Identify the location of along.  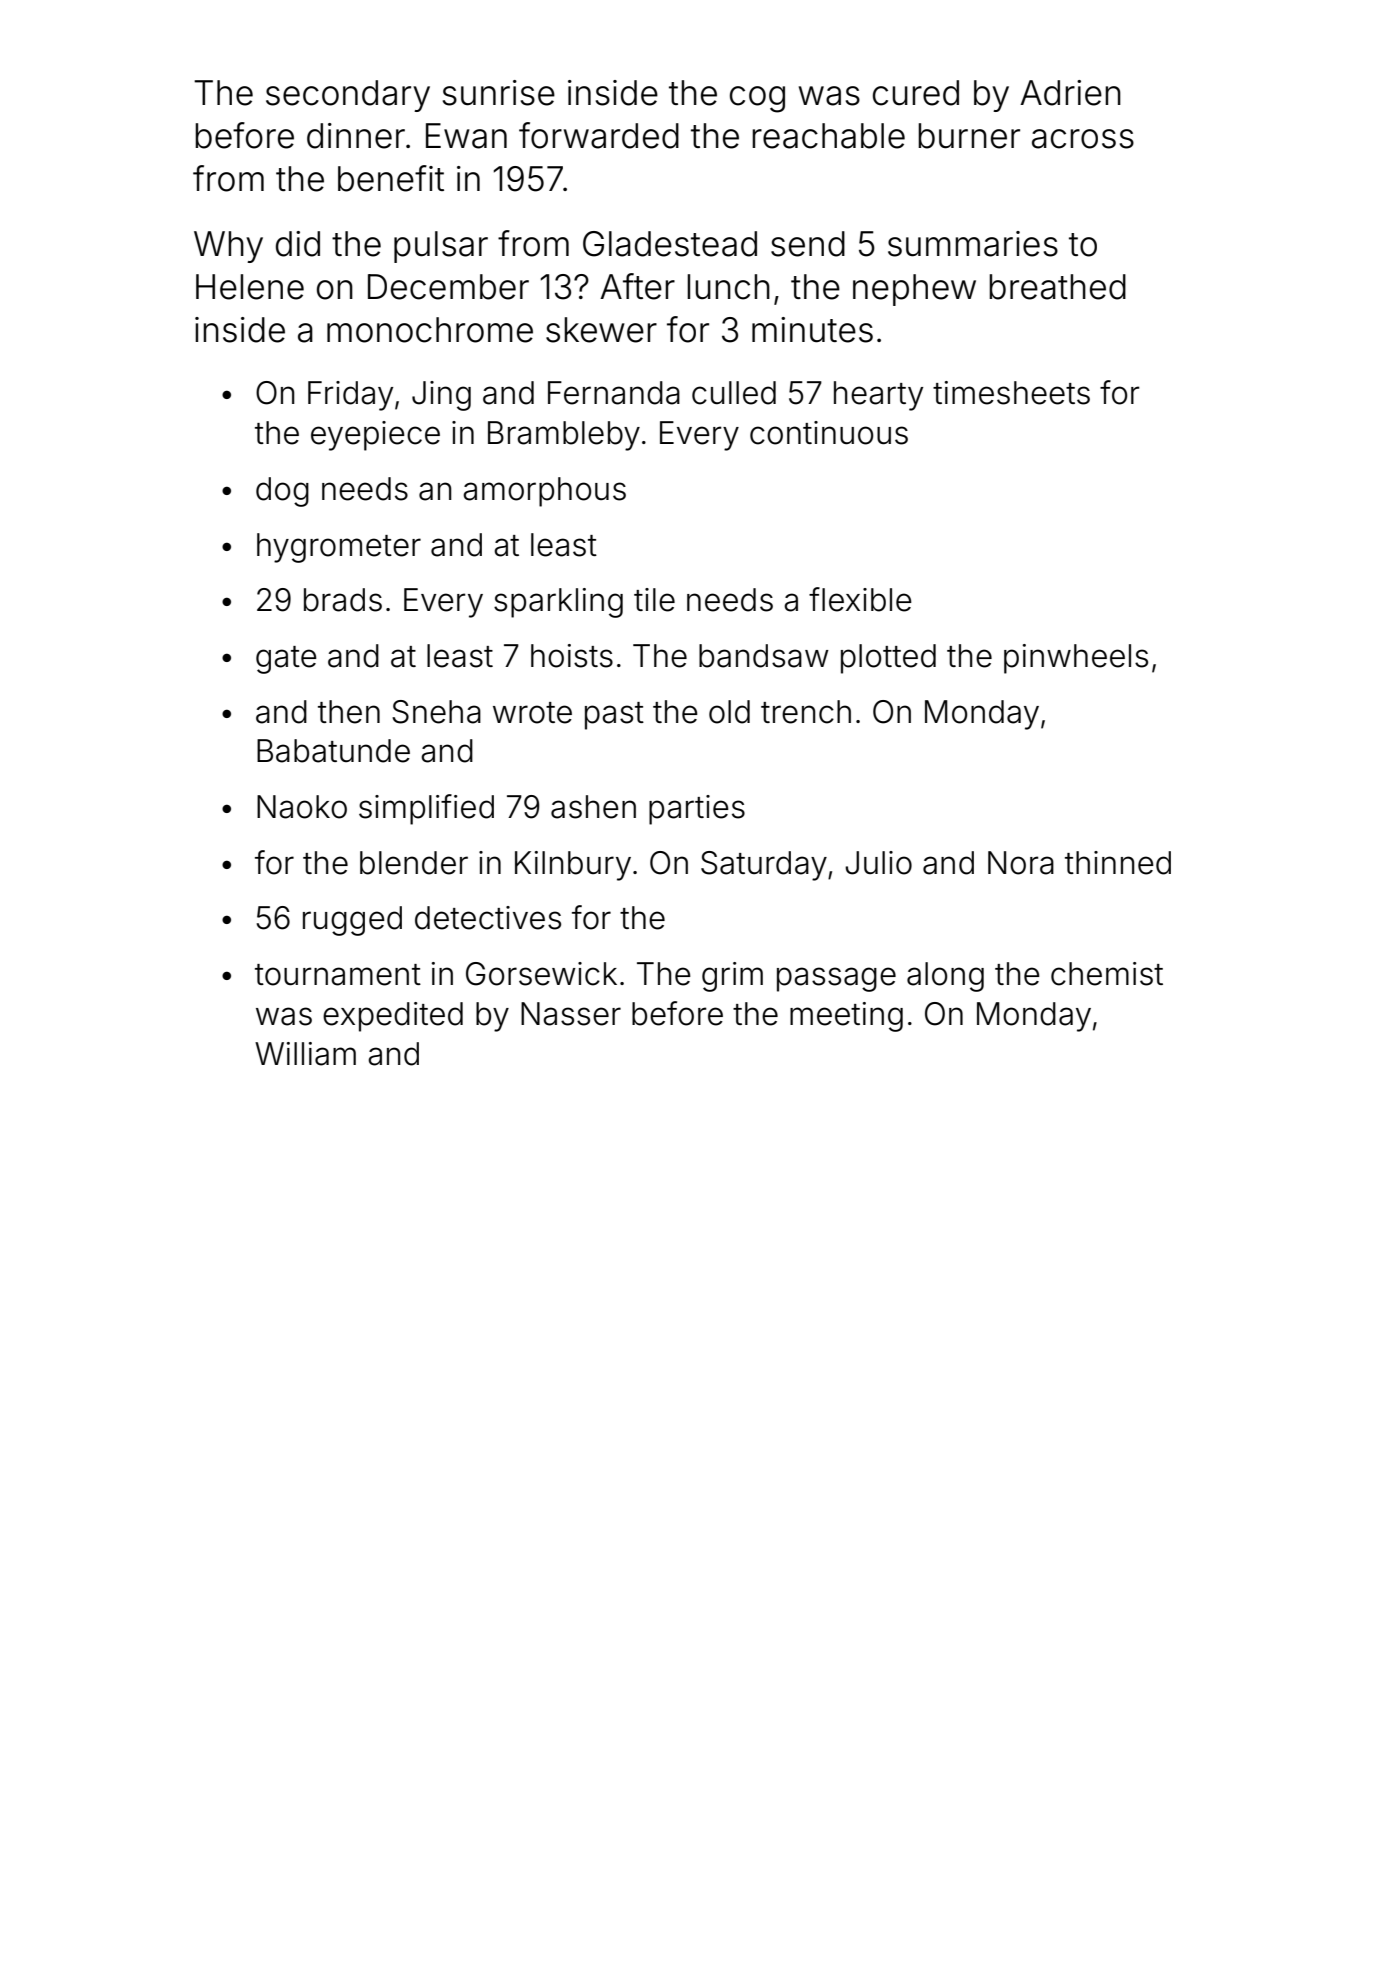
(945, 977).
